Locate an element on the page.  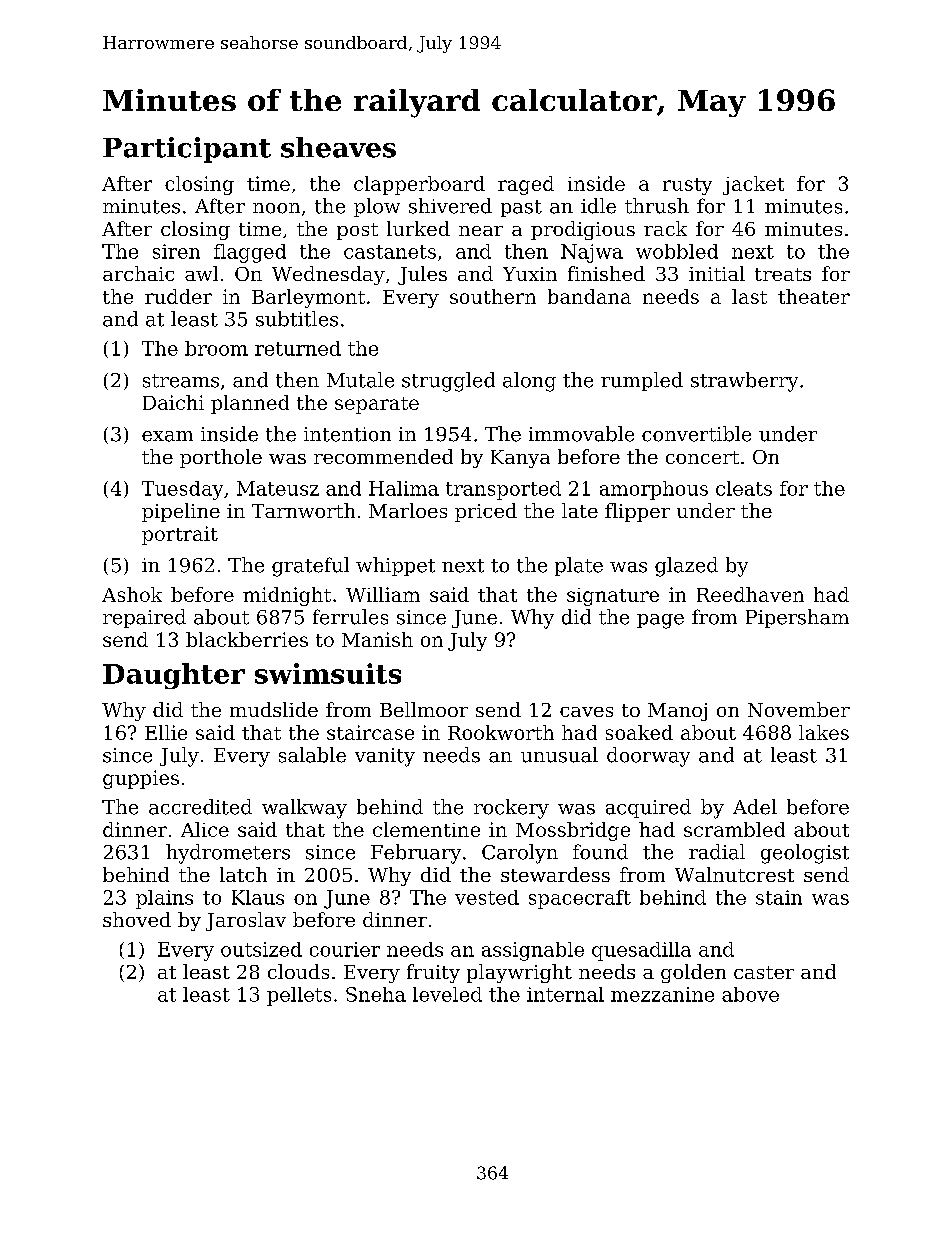
Manish is located at coordinates (377, 639).
